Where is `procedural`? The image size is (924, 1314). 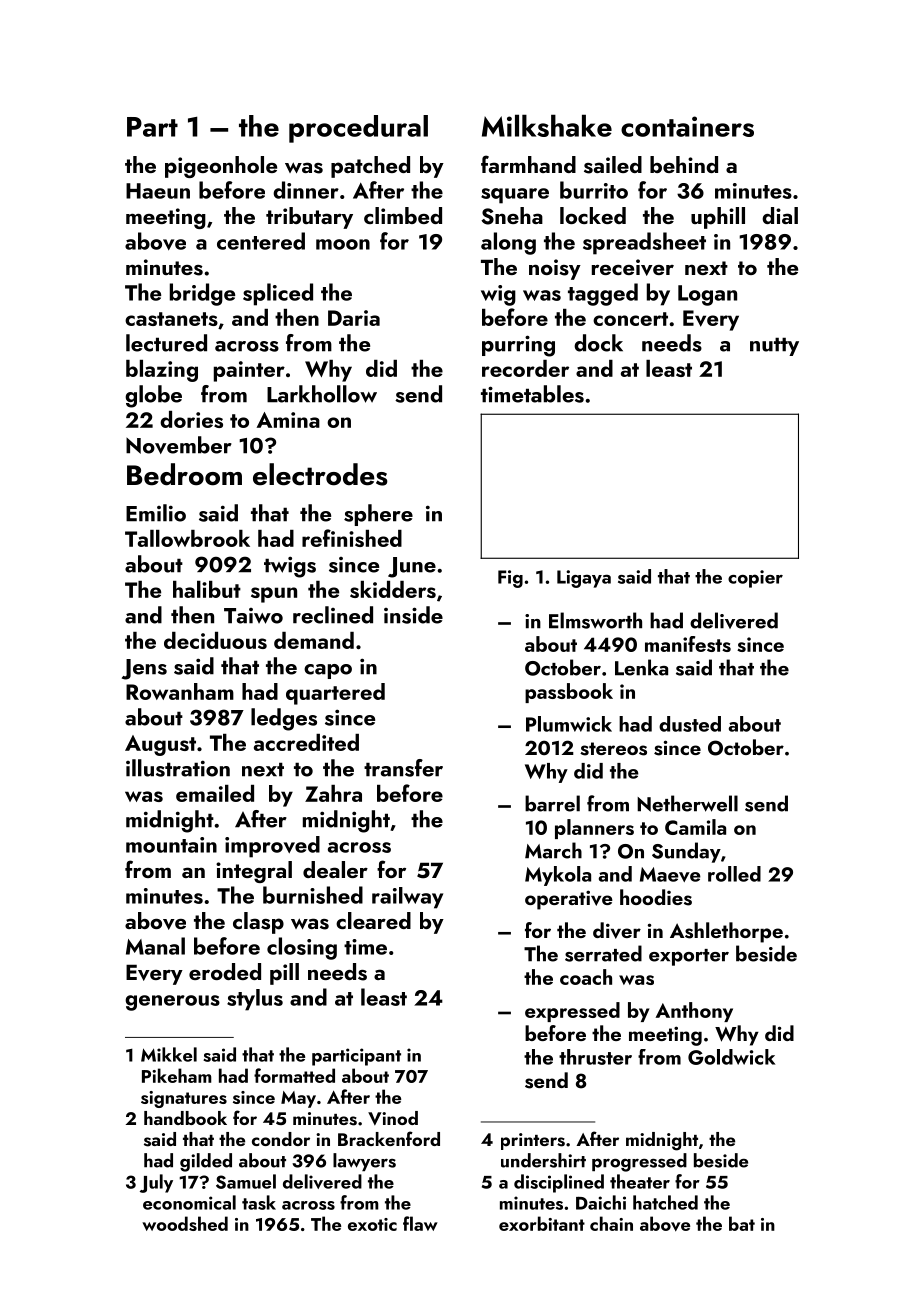
procedural is located at coordinates (358, 129).
